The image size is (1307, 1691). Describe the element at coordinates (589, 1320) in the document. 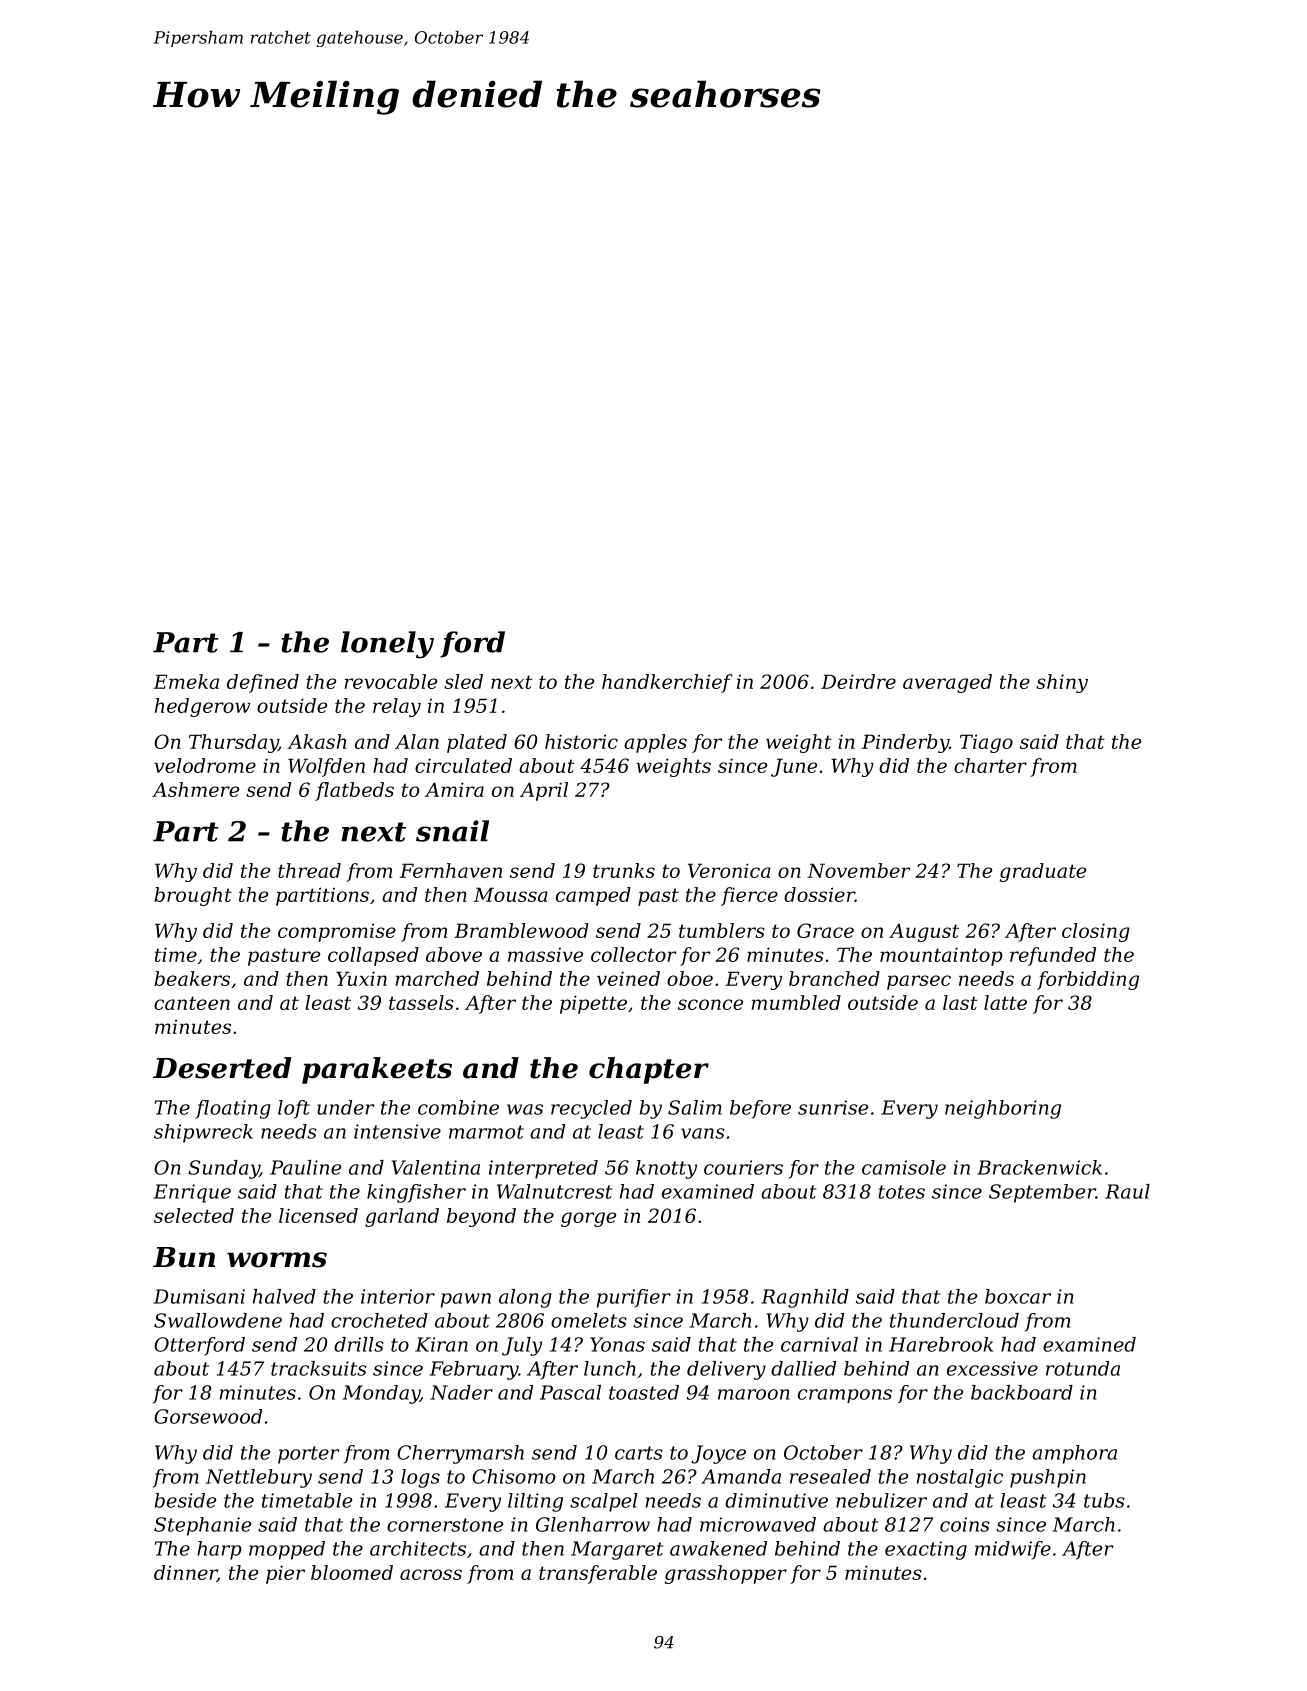

I see `omelets` at that location.
